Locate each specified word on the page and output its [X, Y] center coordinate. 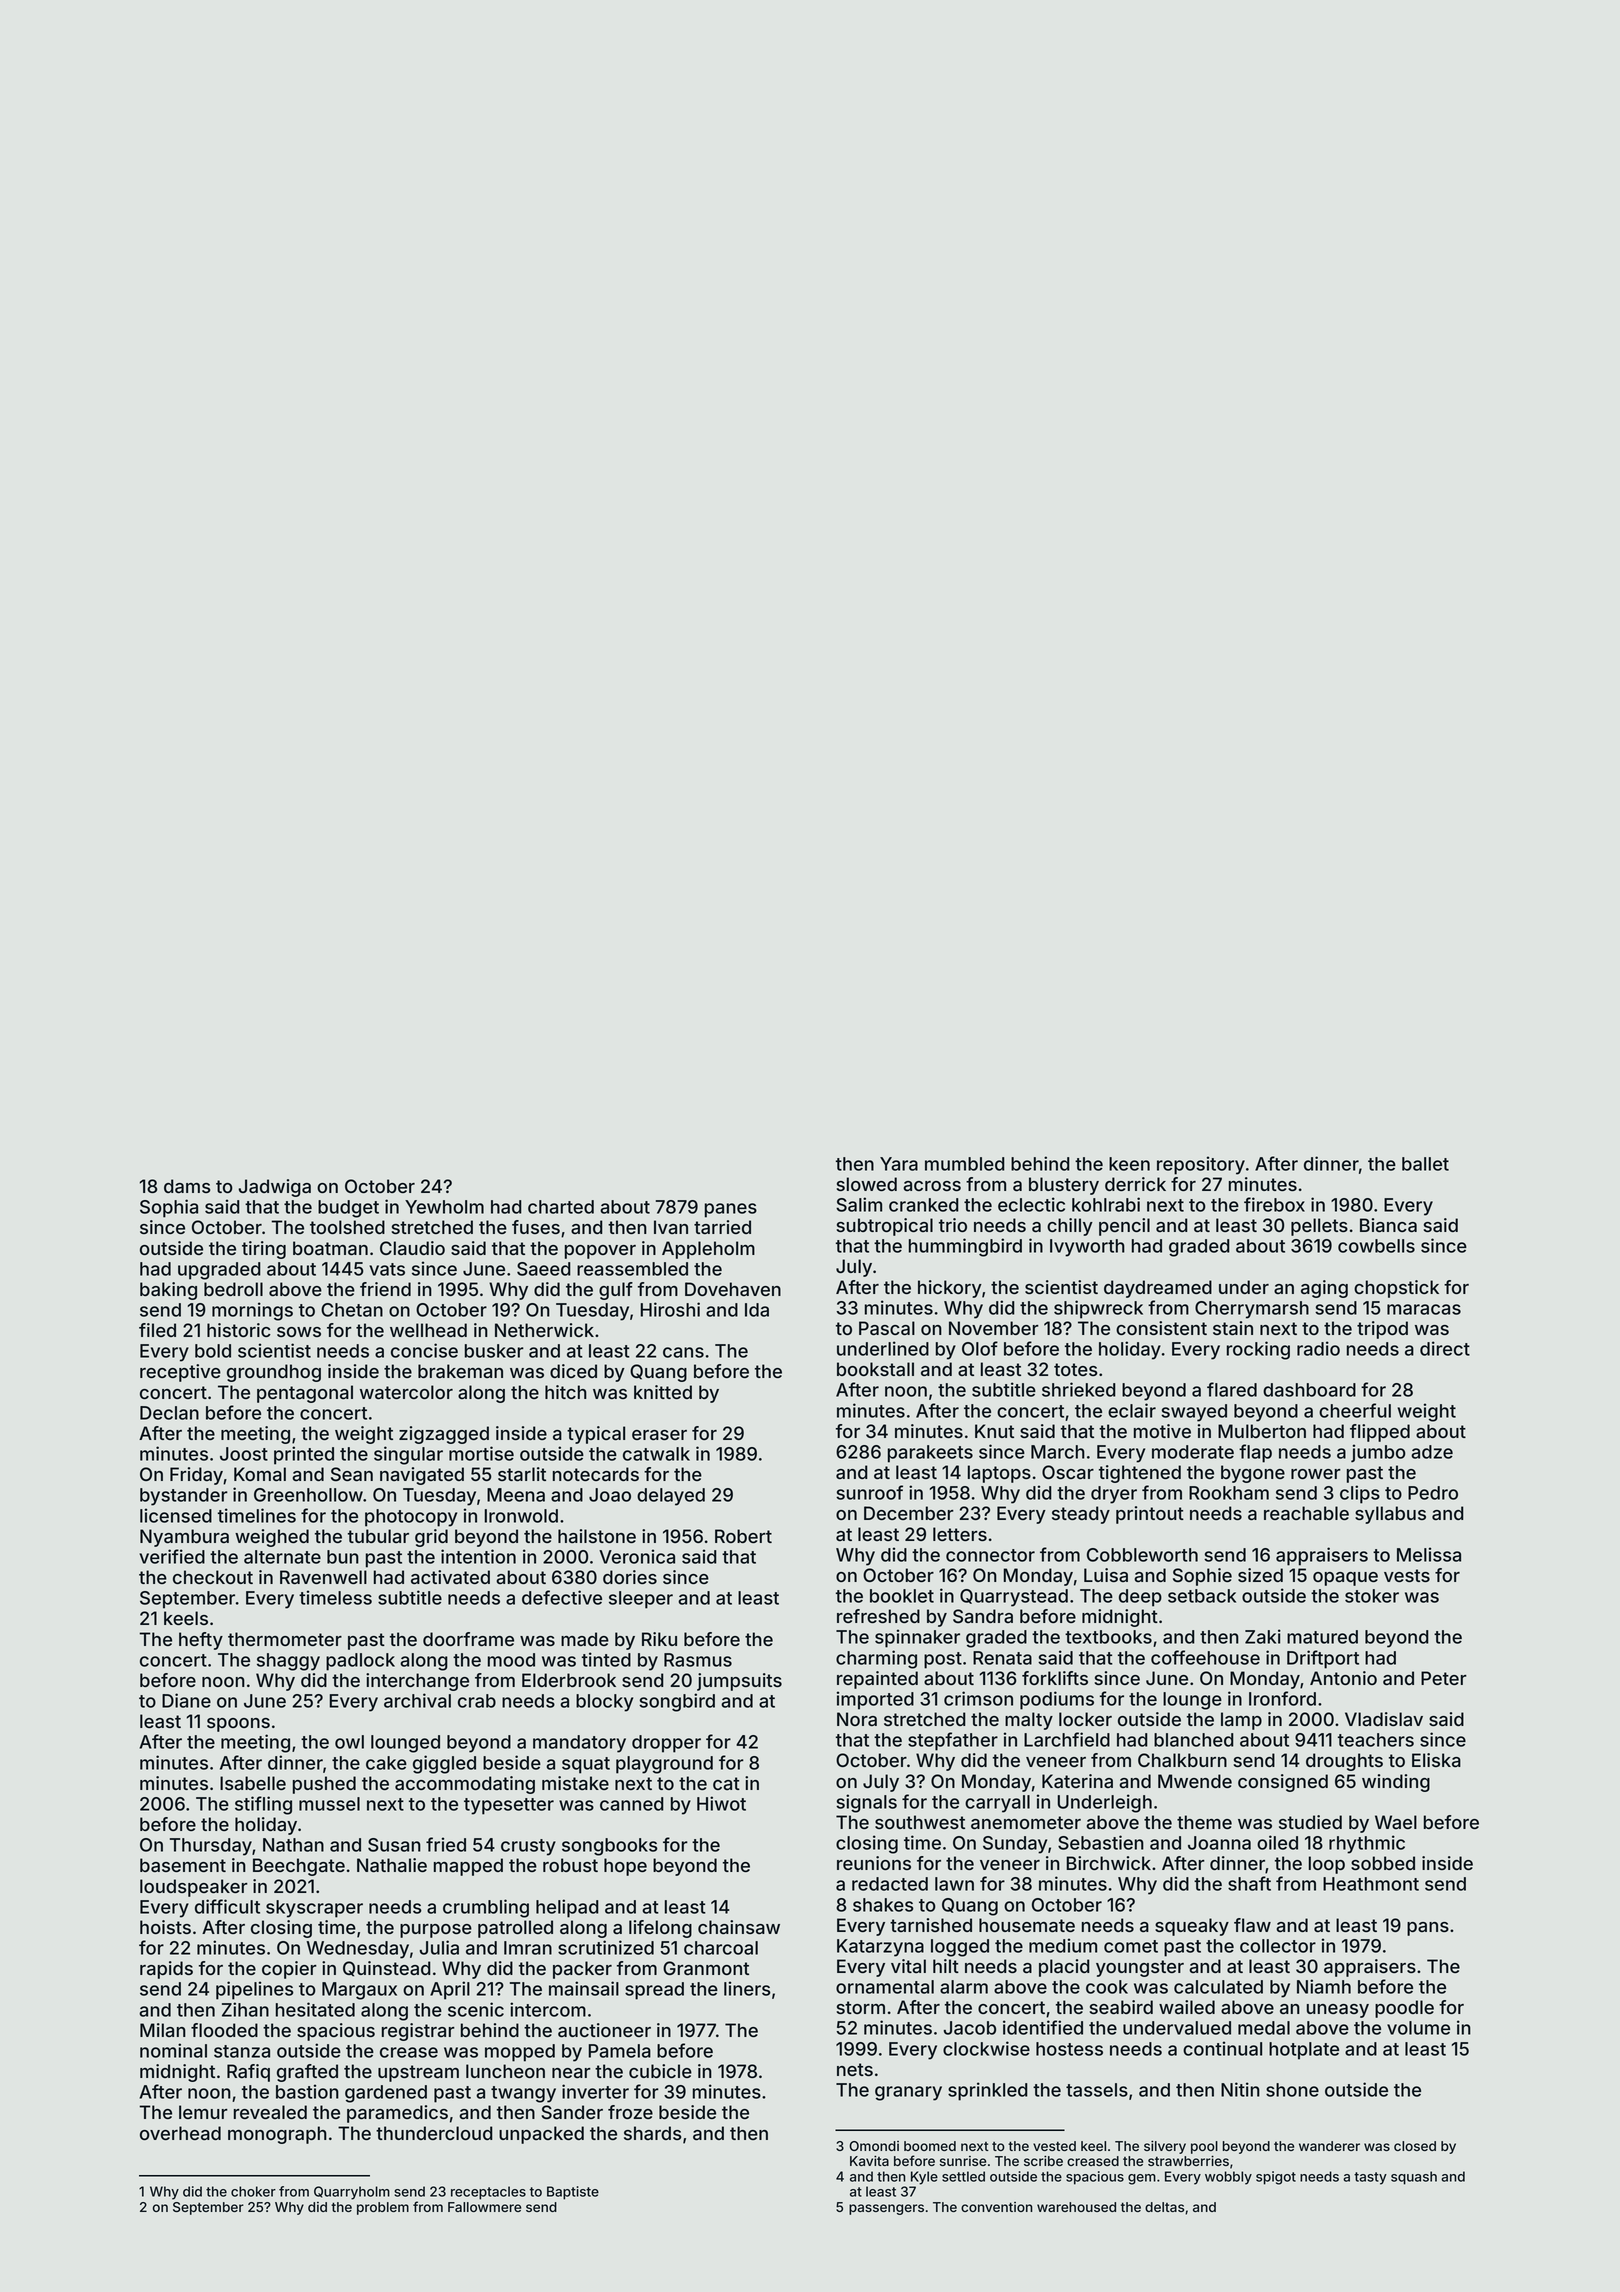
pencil [1124, 1227]
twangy [523, 2094]
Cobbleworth [1142, 1555]
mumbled [965, 1164]
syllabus [1390, 1515]
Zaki [1263, 1636]
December [909, 1513]
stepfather [953, 1741]
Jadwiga [275, 1188]
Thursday [211, 1847]
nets [855, 2069]
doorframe [468, 1639]
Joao [610, 1495]
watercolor [406, 1392]
